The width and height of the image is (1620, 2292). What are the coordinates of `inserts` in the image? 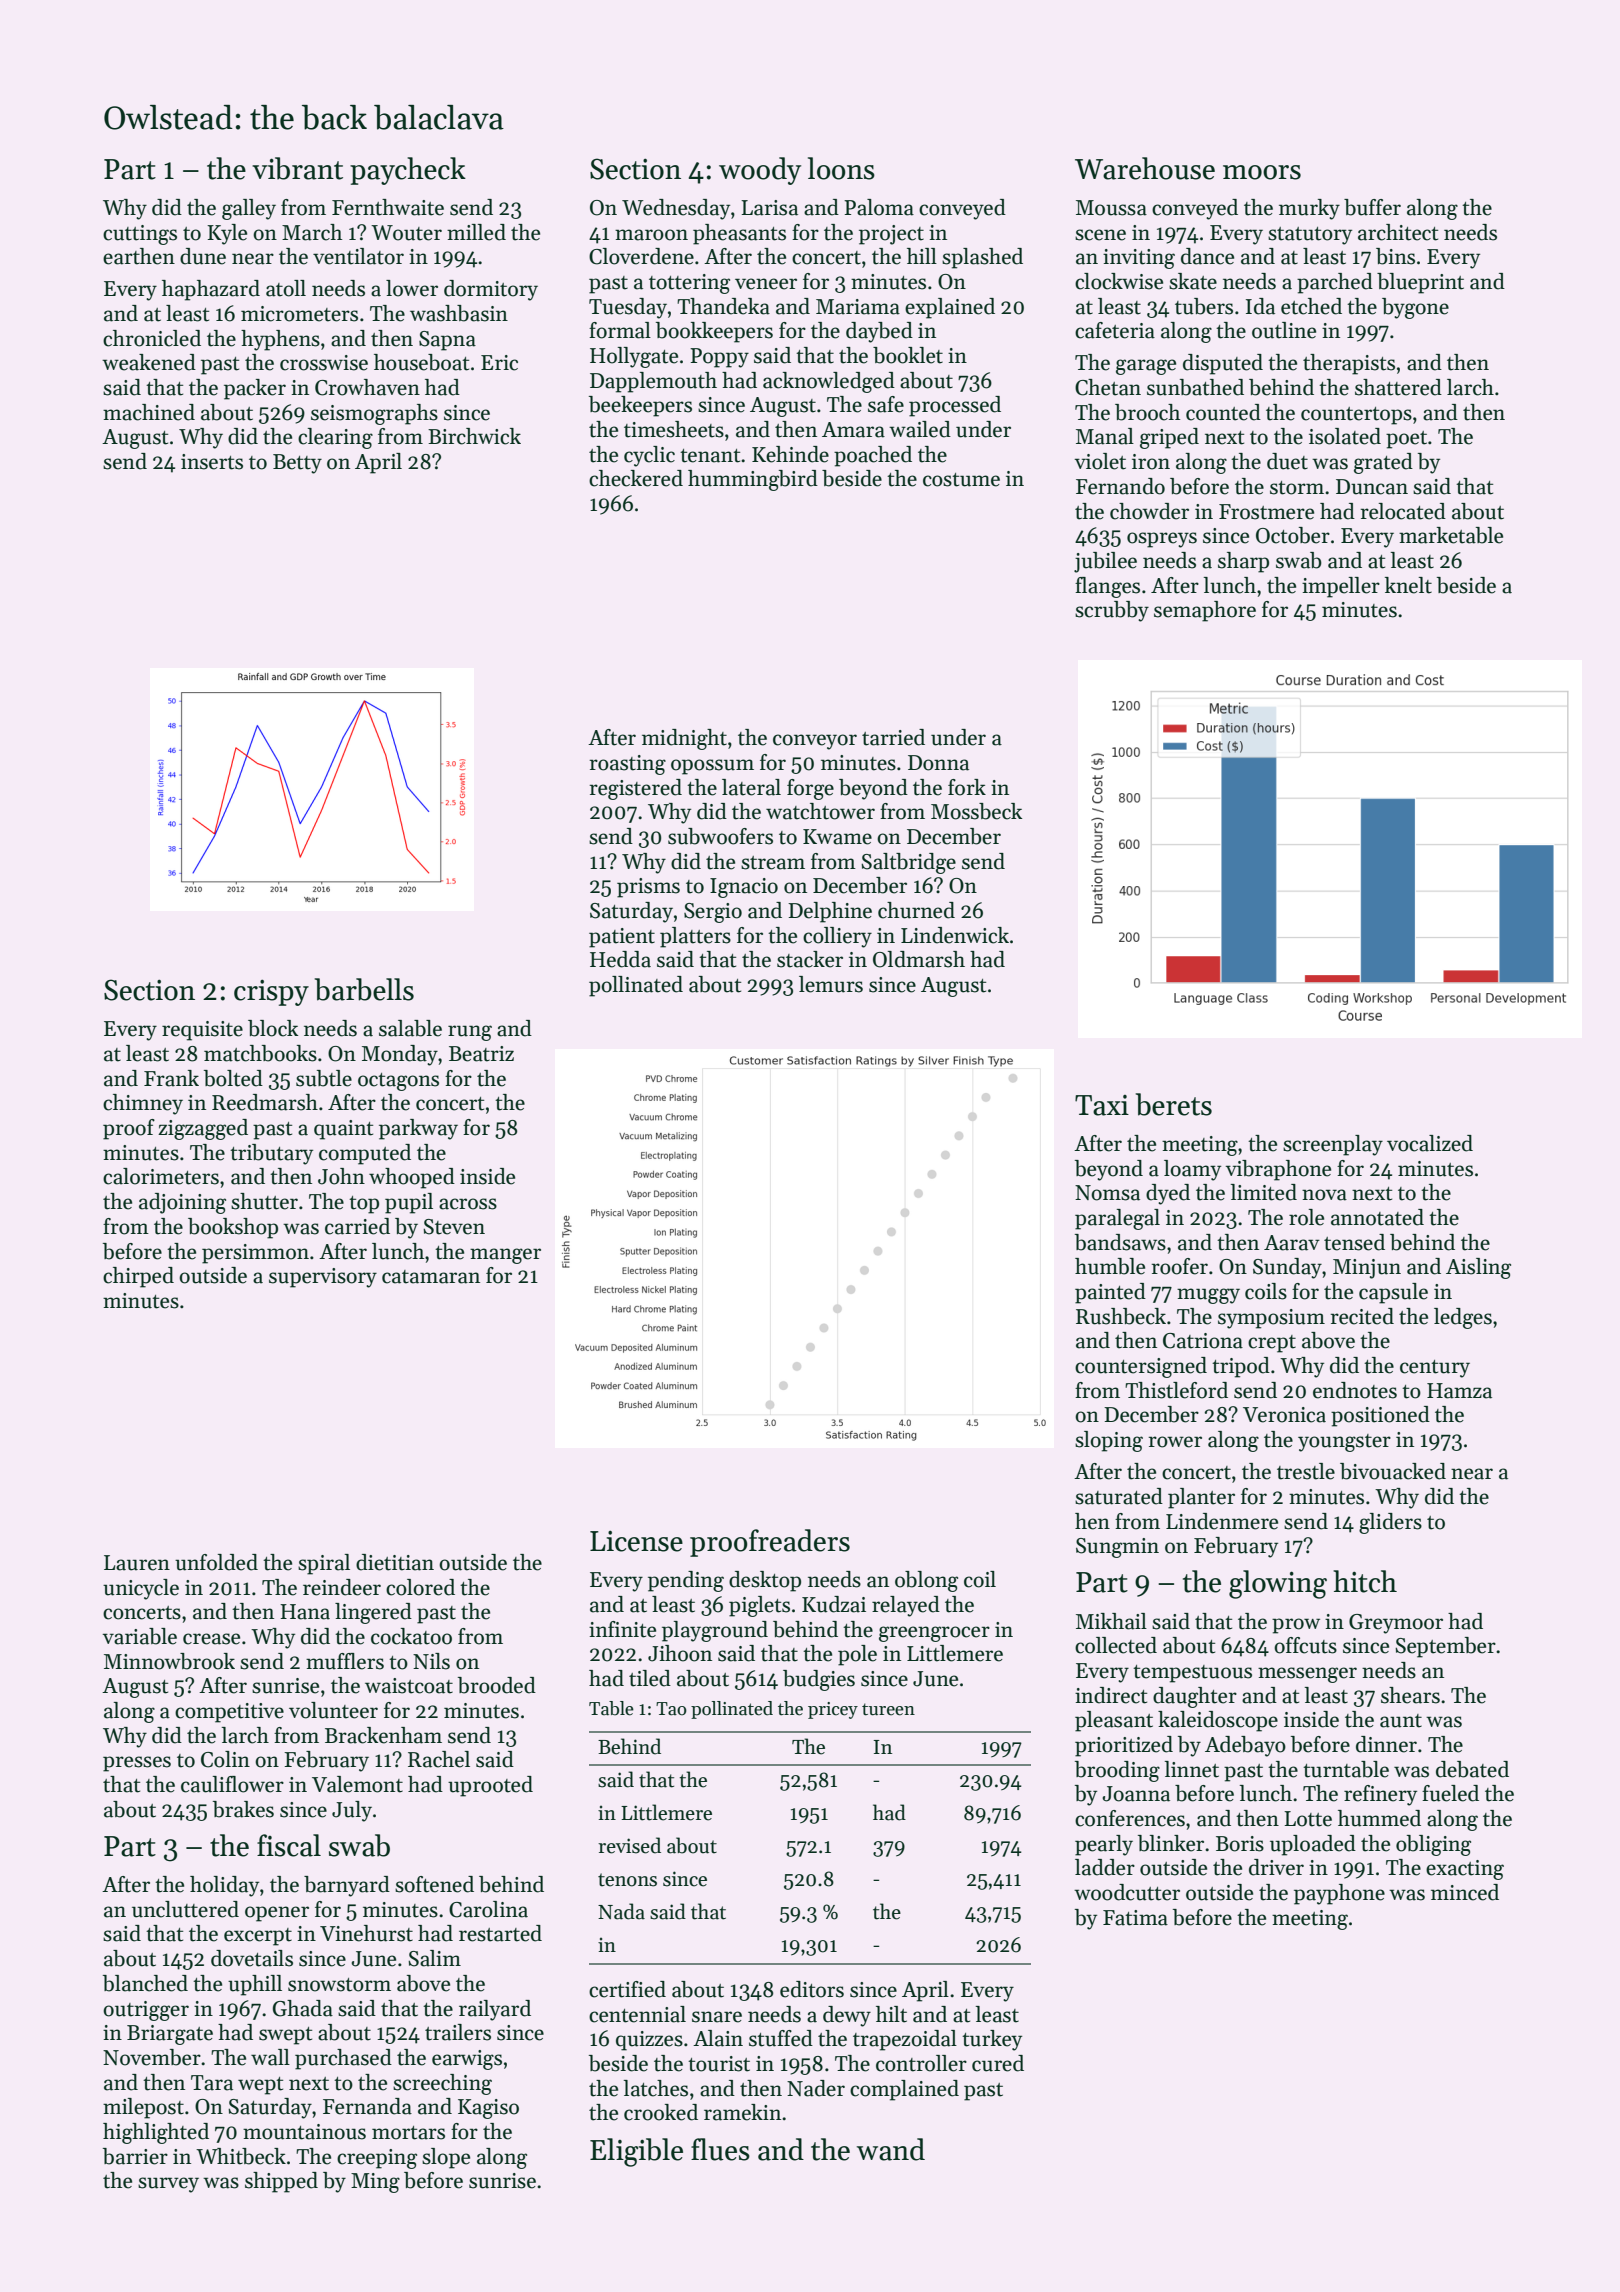 It's located at (212, 462).
